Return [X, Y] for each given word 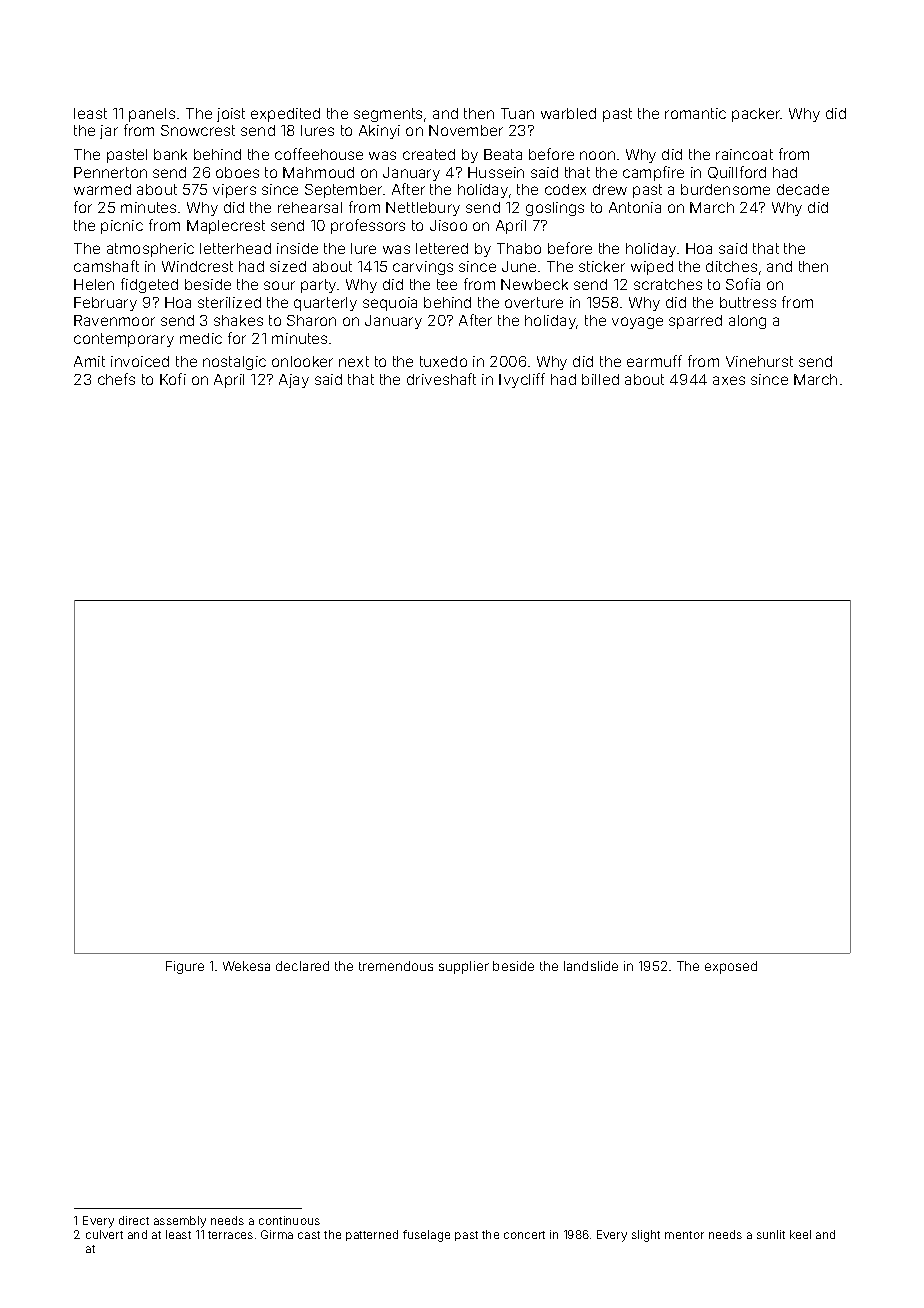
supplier [464, 967]
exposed [731, 967]
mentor [684, 1235]
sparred [695, 322]
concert [524, 1235]
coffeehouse [319, 154]
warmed [102, 189]
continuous [289, 1220]
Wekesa [246, 966]
